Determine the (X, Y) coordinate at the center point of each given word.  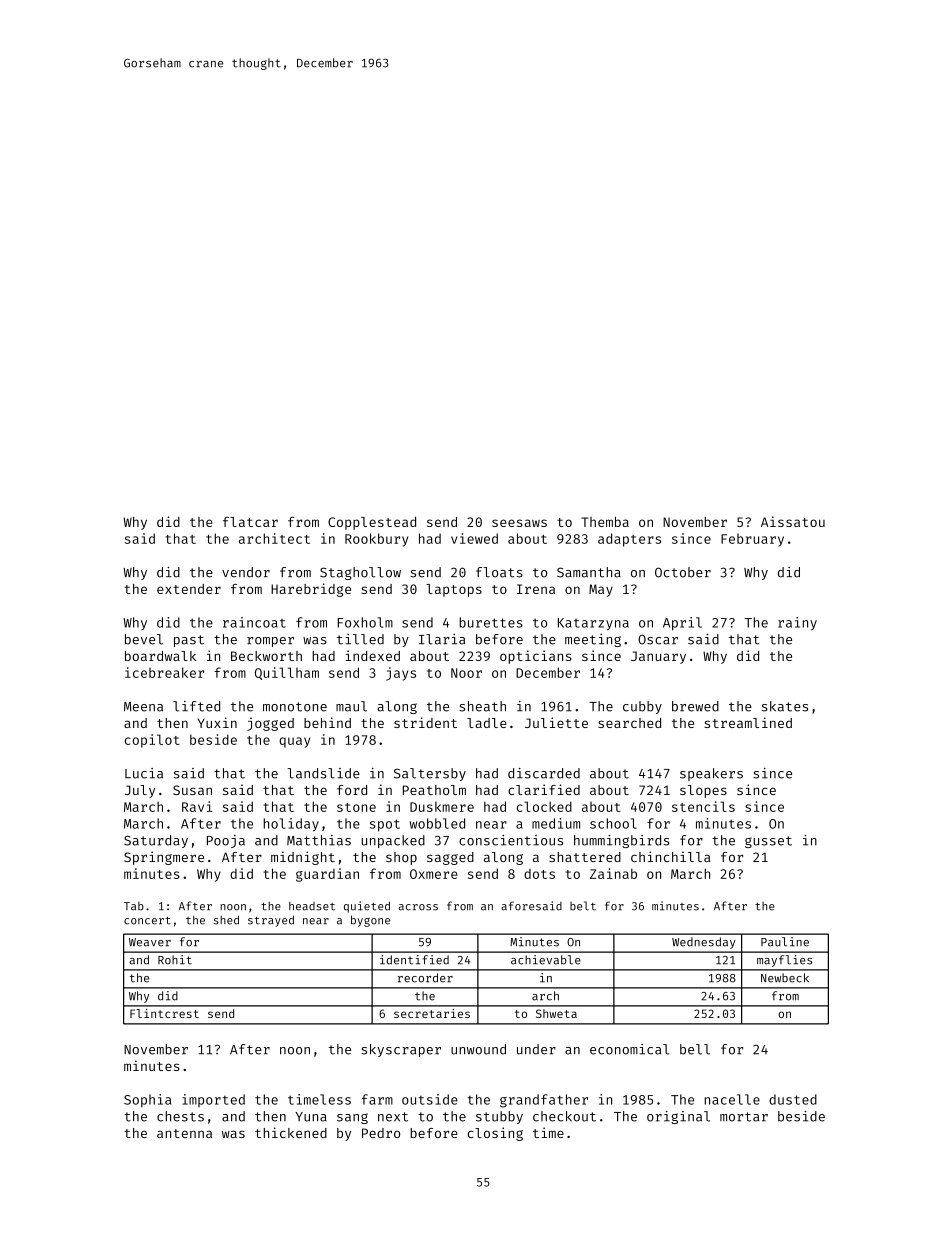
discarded (544, 773)
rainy (797, 624)
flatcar (250, 522)
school (613, 823)
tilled (360, 639)
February (752, 540)
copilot (152, 741)
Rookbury (376, 540)
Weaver (150, 942)
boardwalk (160, 656)
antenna (184, 1133)
